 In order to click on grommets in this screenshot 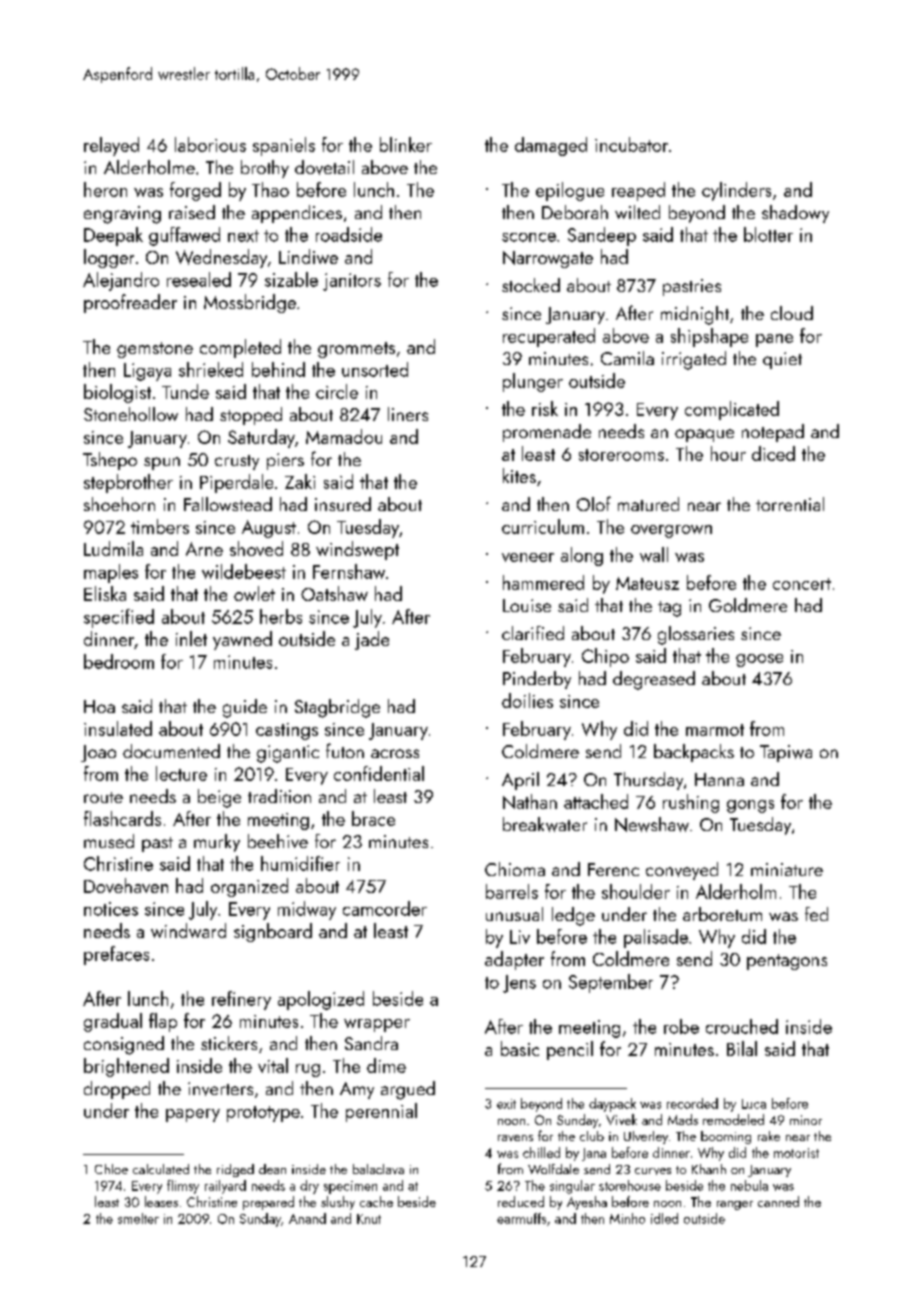, I will do `click(356, 350)`.
